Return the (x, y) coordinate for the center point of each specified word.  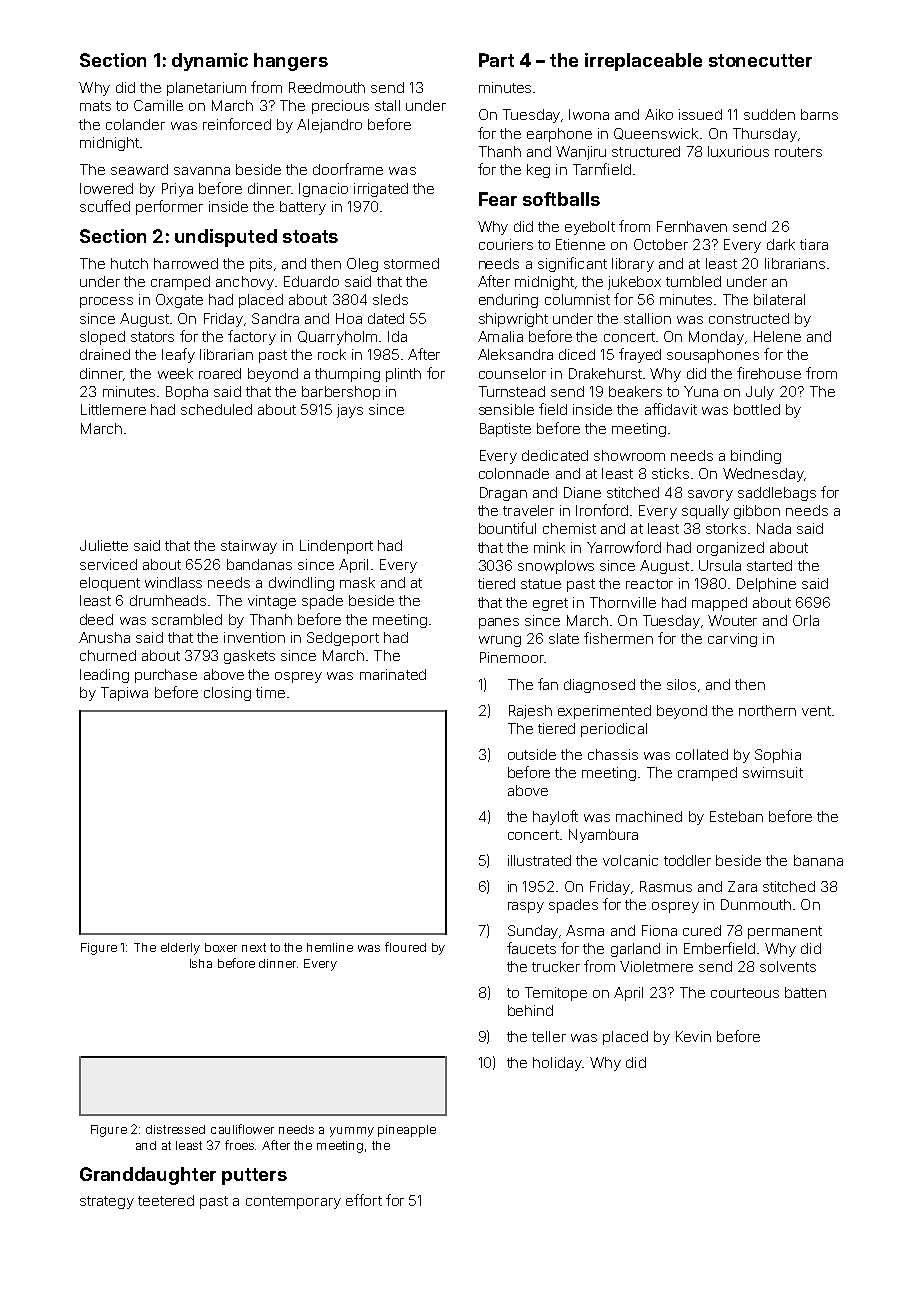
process (106, 302)
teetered (166, 1200)
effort (364, 1200)
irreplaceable (643, 62)
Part (496, 60)
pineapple (407, 1131)
